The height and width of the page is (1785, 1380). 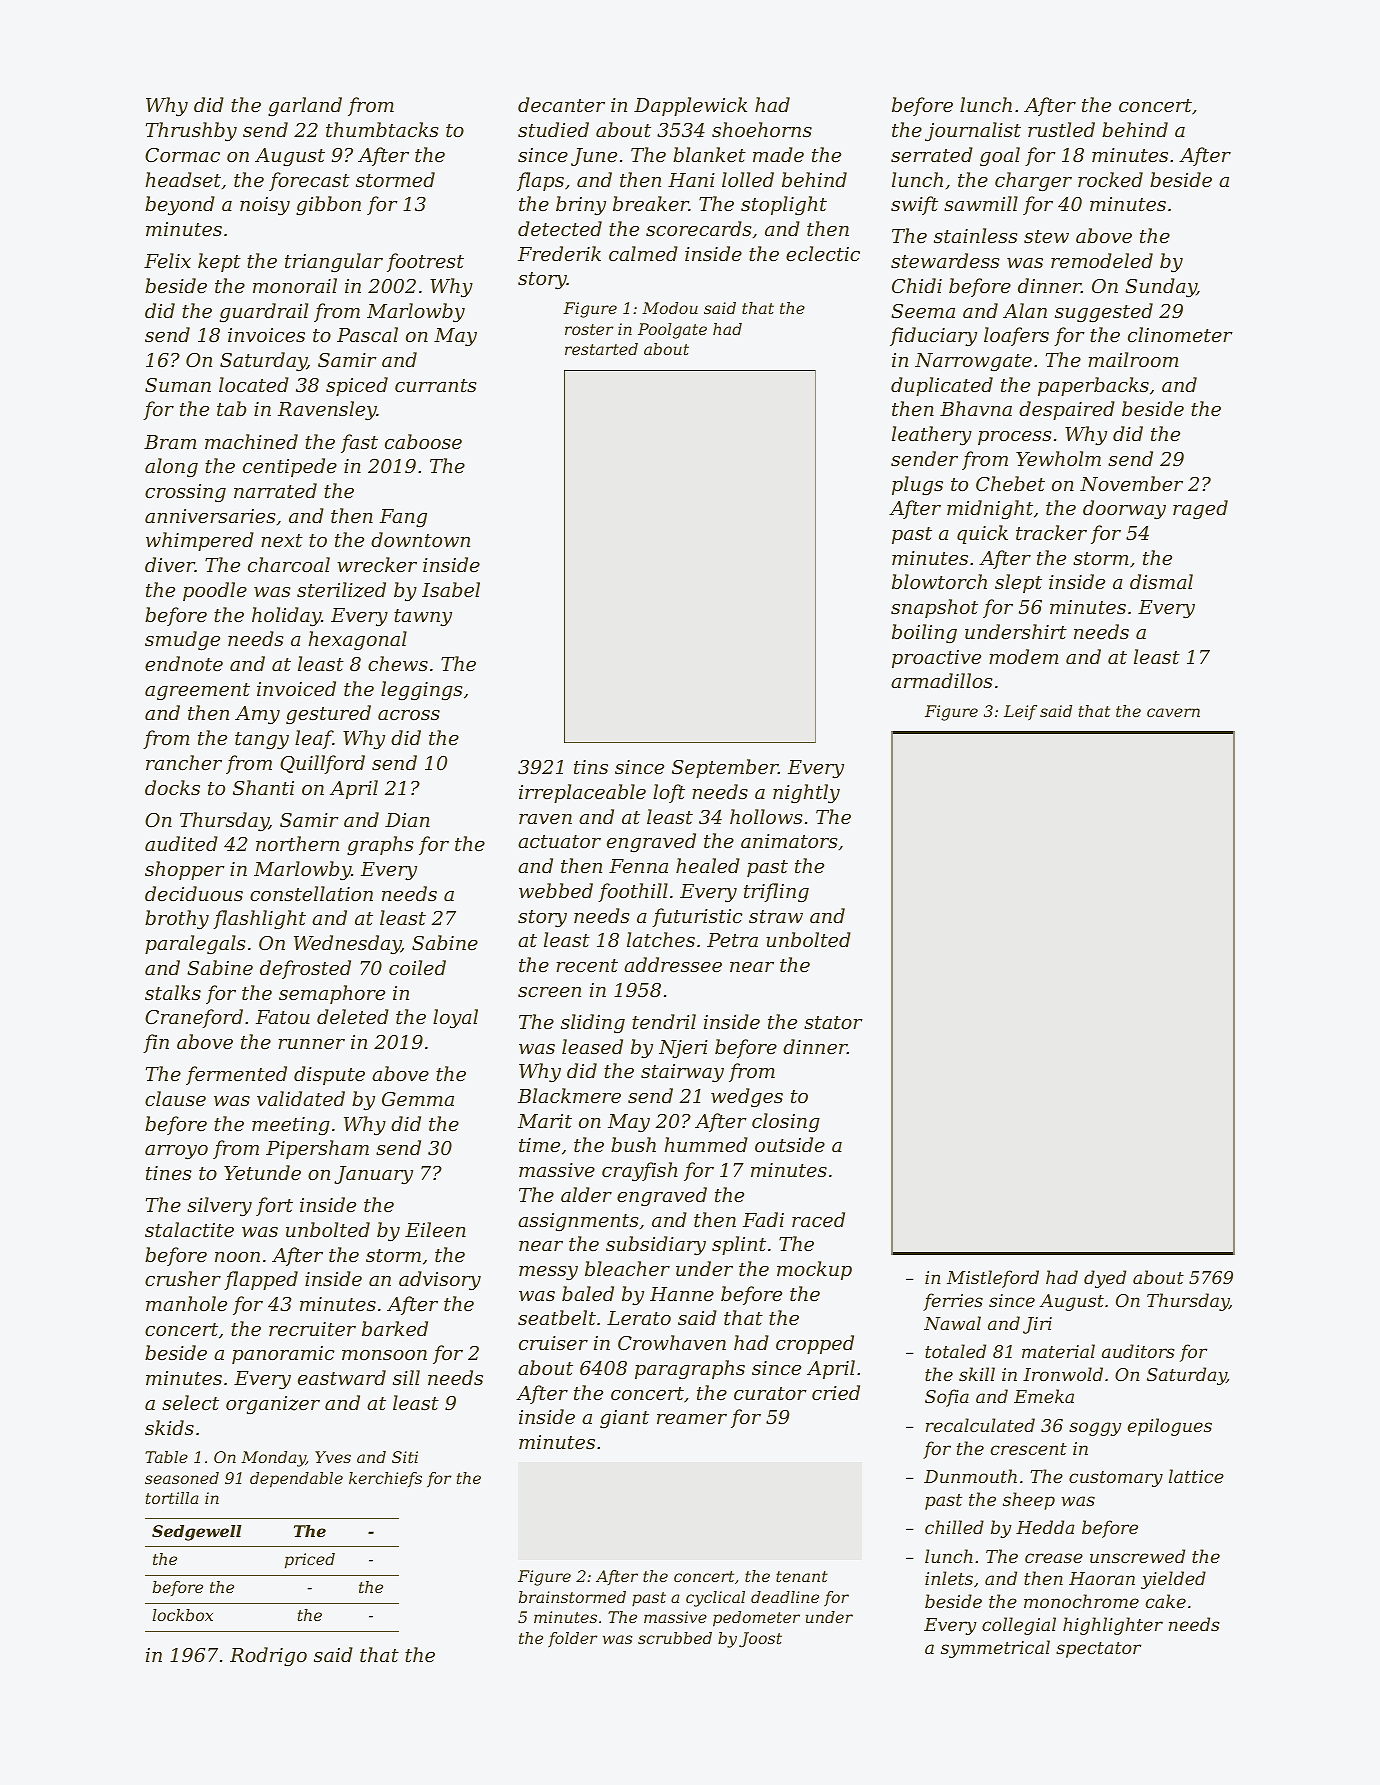 What do you see at coordinates (815, 1344) in the page?
I see `cropped` at bounding box center [815, 1344].
